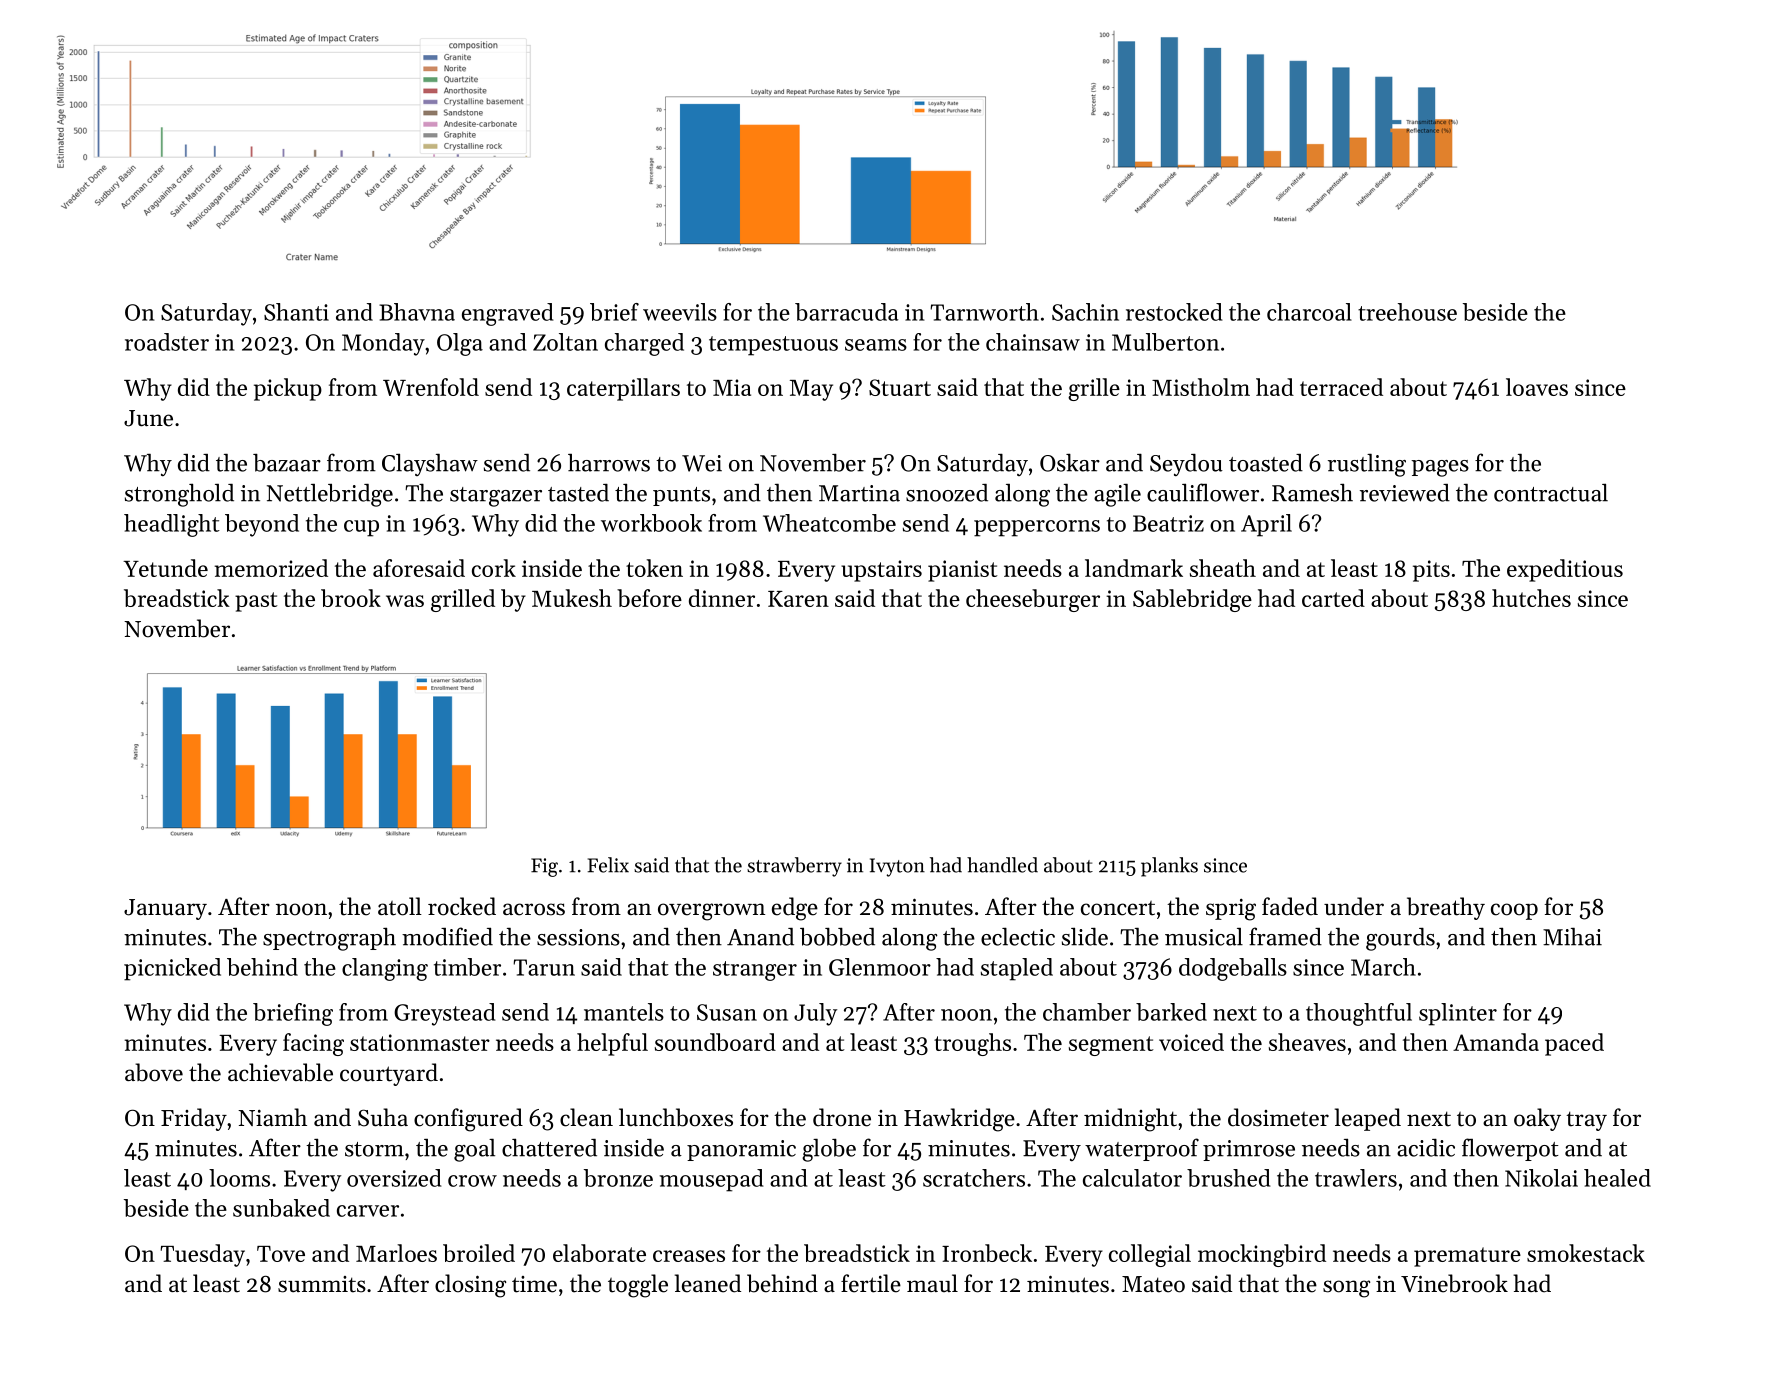 The width and height of the screenshot is (1778, 1374). I want to click on Olga, so click(460, 344).
